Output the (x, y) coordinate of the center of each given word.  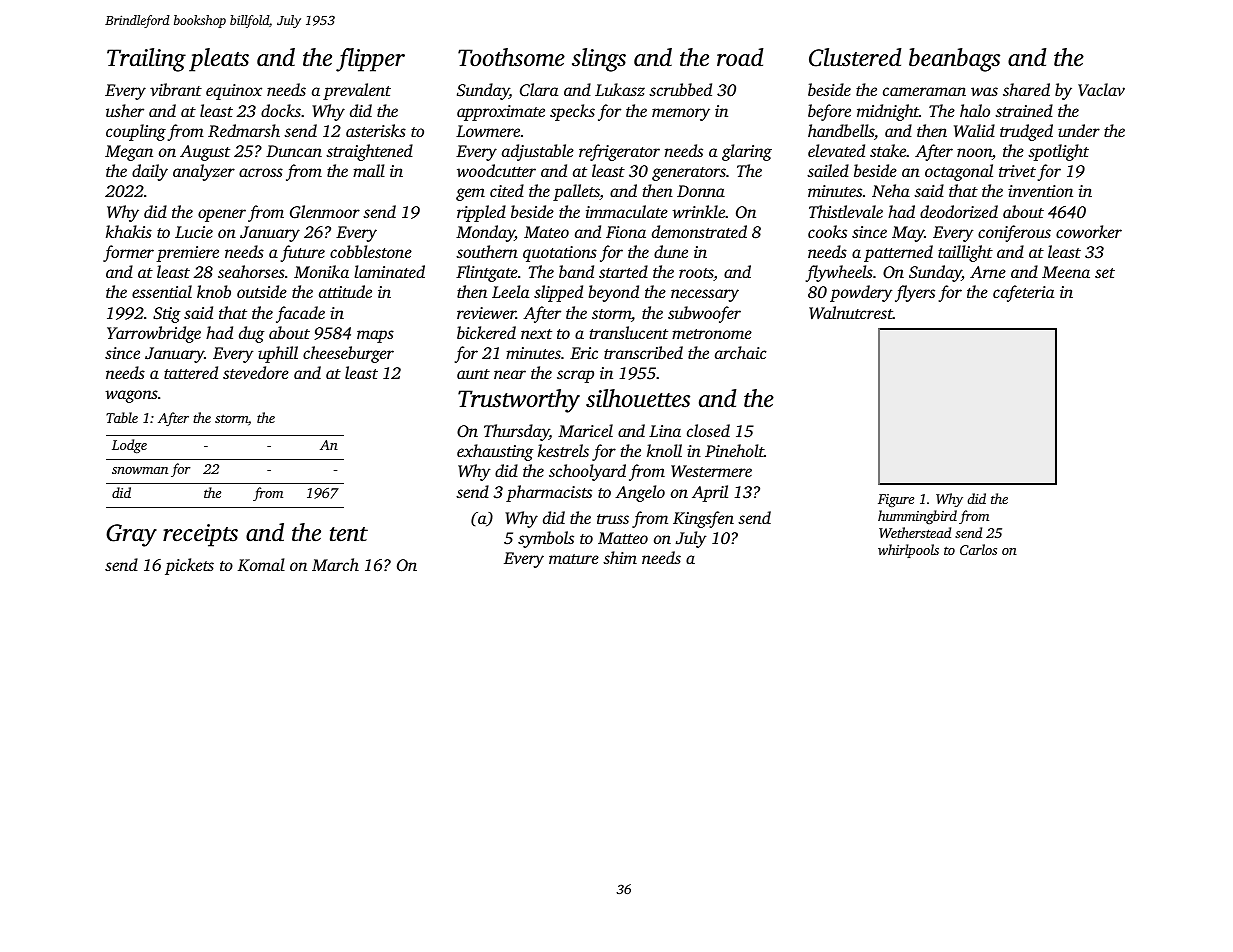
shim (620, 557)
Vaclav (1101, 90)
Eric (584, 353)
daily (150, 172)
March (335, 564)
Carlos (978, 549)
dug (251, 334)
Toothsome (511, 57)
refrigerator (619, 152)
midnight (888, 112)
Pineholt (734, 450)
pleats (219, 60)
